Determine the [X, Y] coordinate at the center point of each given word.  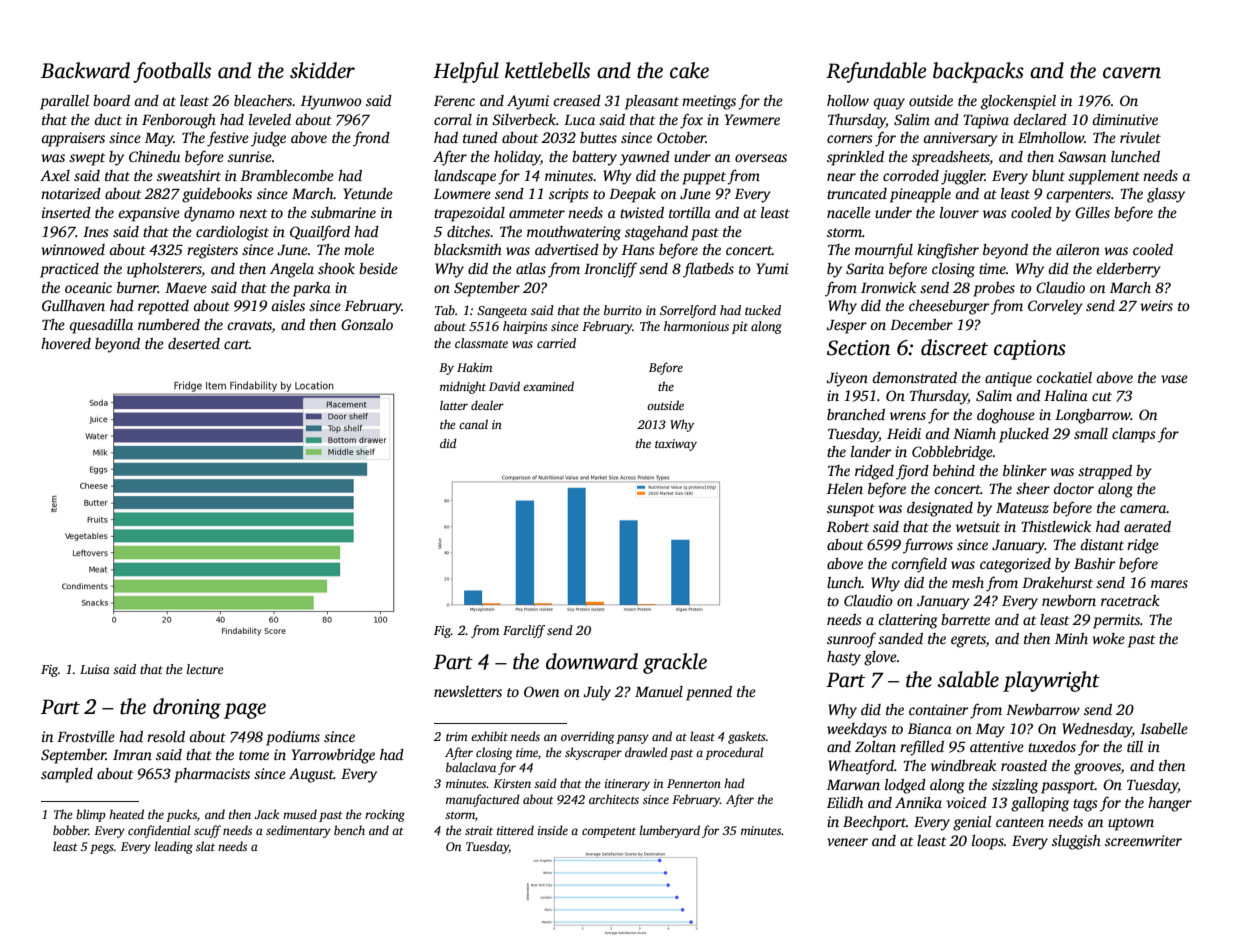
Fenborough [179, 121]
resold [166, 736]
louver [959, 212]
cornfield [919, 565]
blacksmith [468, 249]
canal [473, 424]
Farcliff [524, 631]
